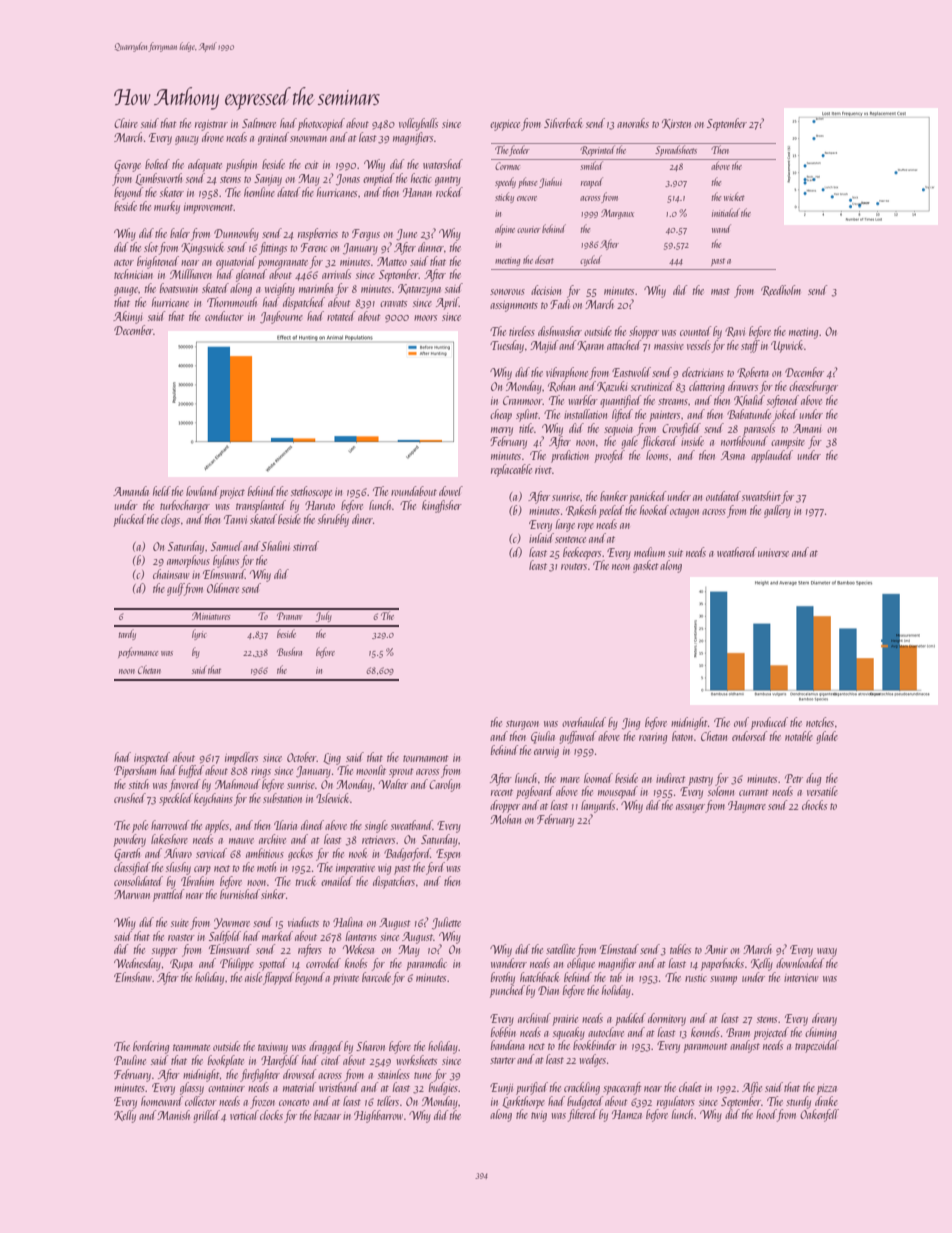 The image size is (952, 1233). Describe the element at coordinates (451, 491) in the image. I see `dowel` at that location.
